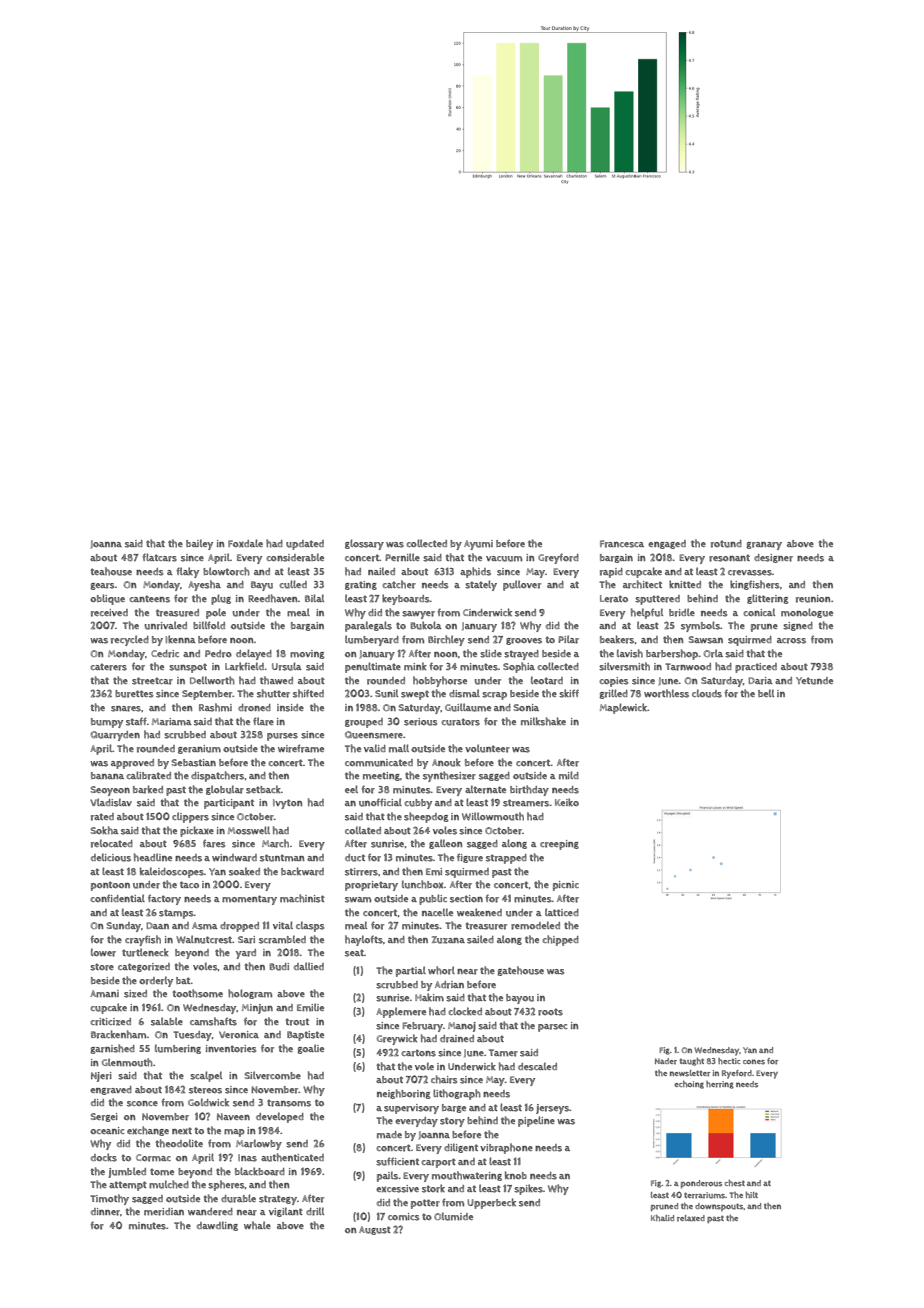 The width and height of the document is (924, 1308). Describe the element at coordinates (754, 1062) in the document. I see `cones` at that location.
